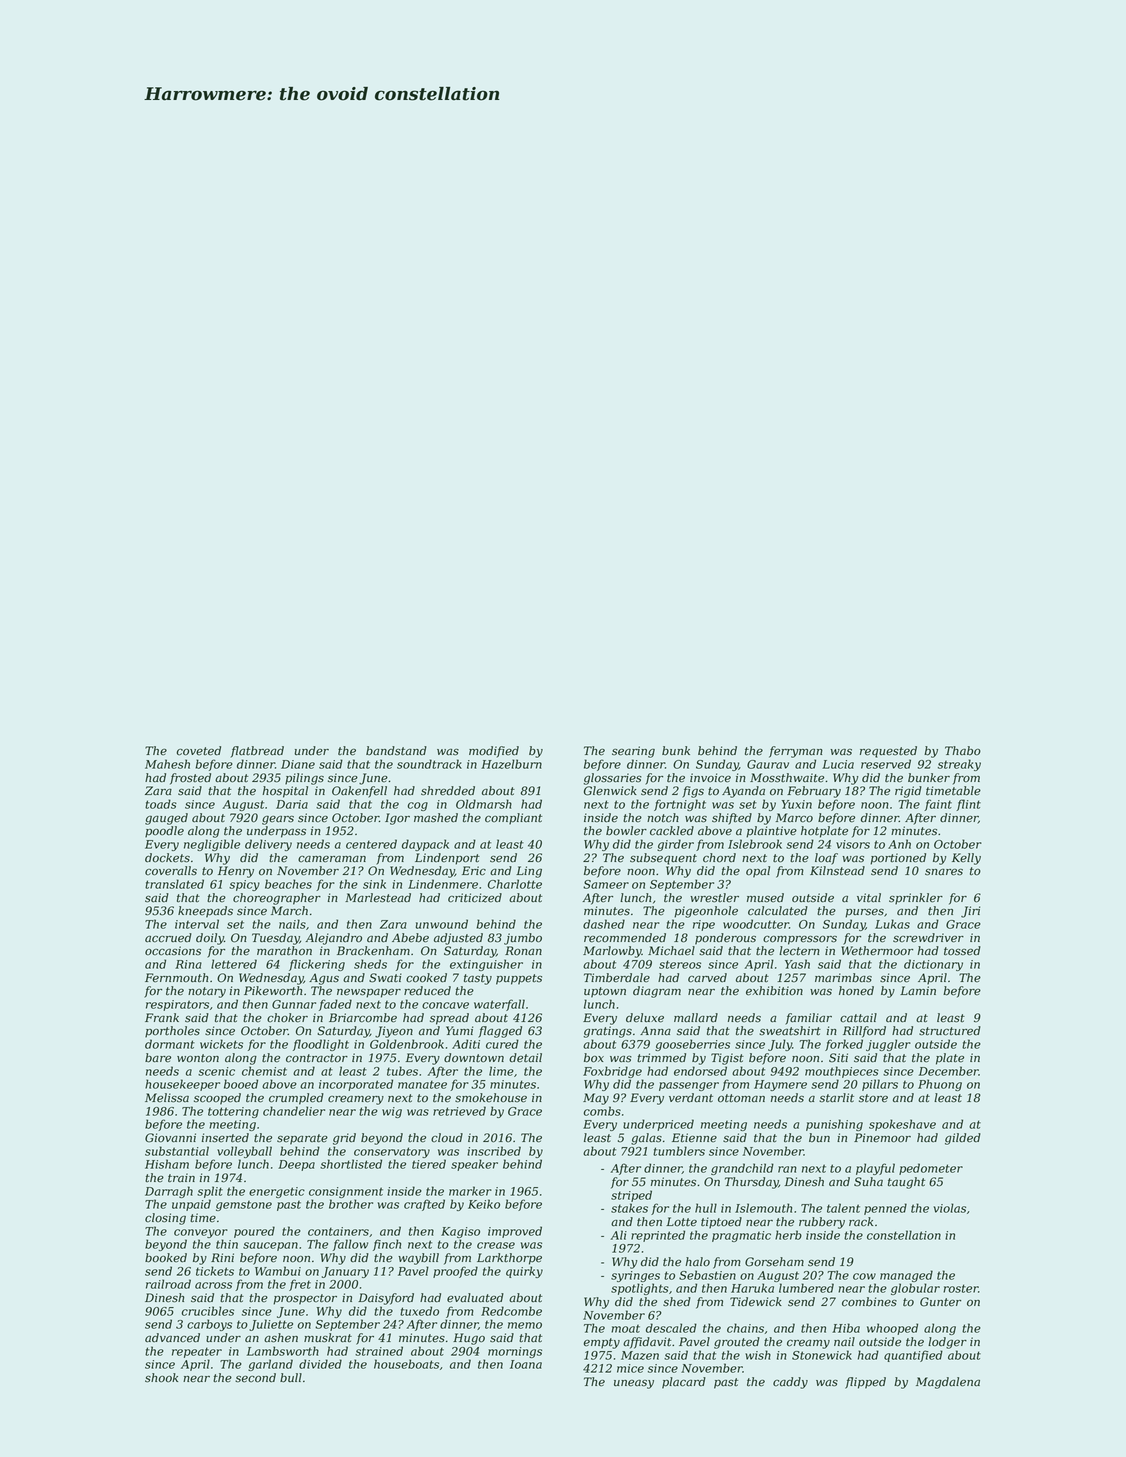 This screenshot has width=1126, height=1457. I want to click on coveralls, so click(171, 871).
